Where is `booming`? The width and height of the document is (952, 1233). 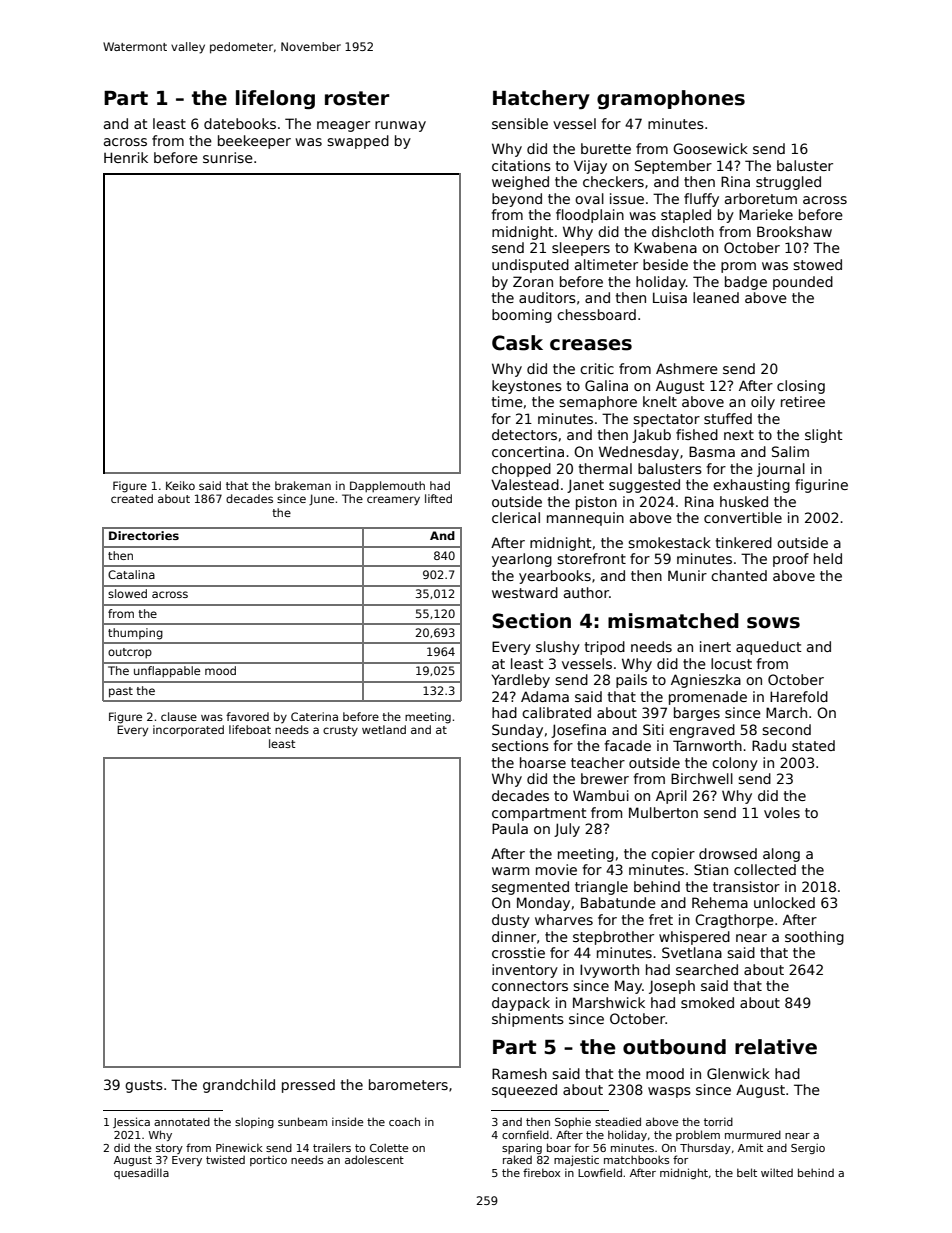 booming is located at coordinates (522, 316).
